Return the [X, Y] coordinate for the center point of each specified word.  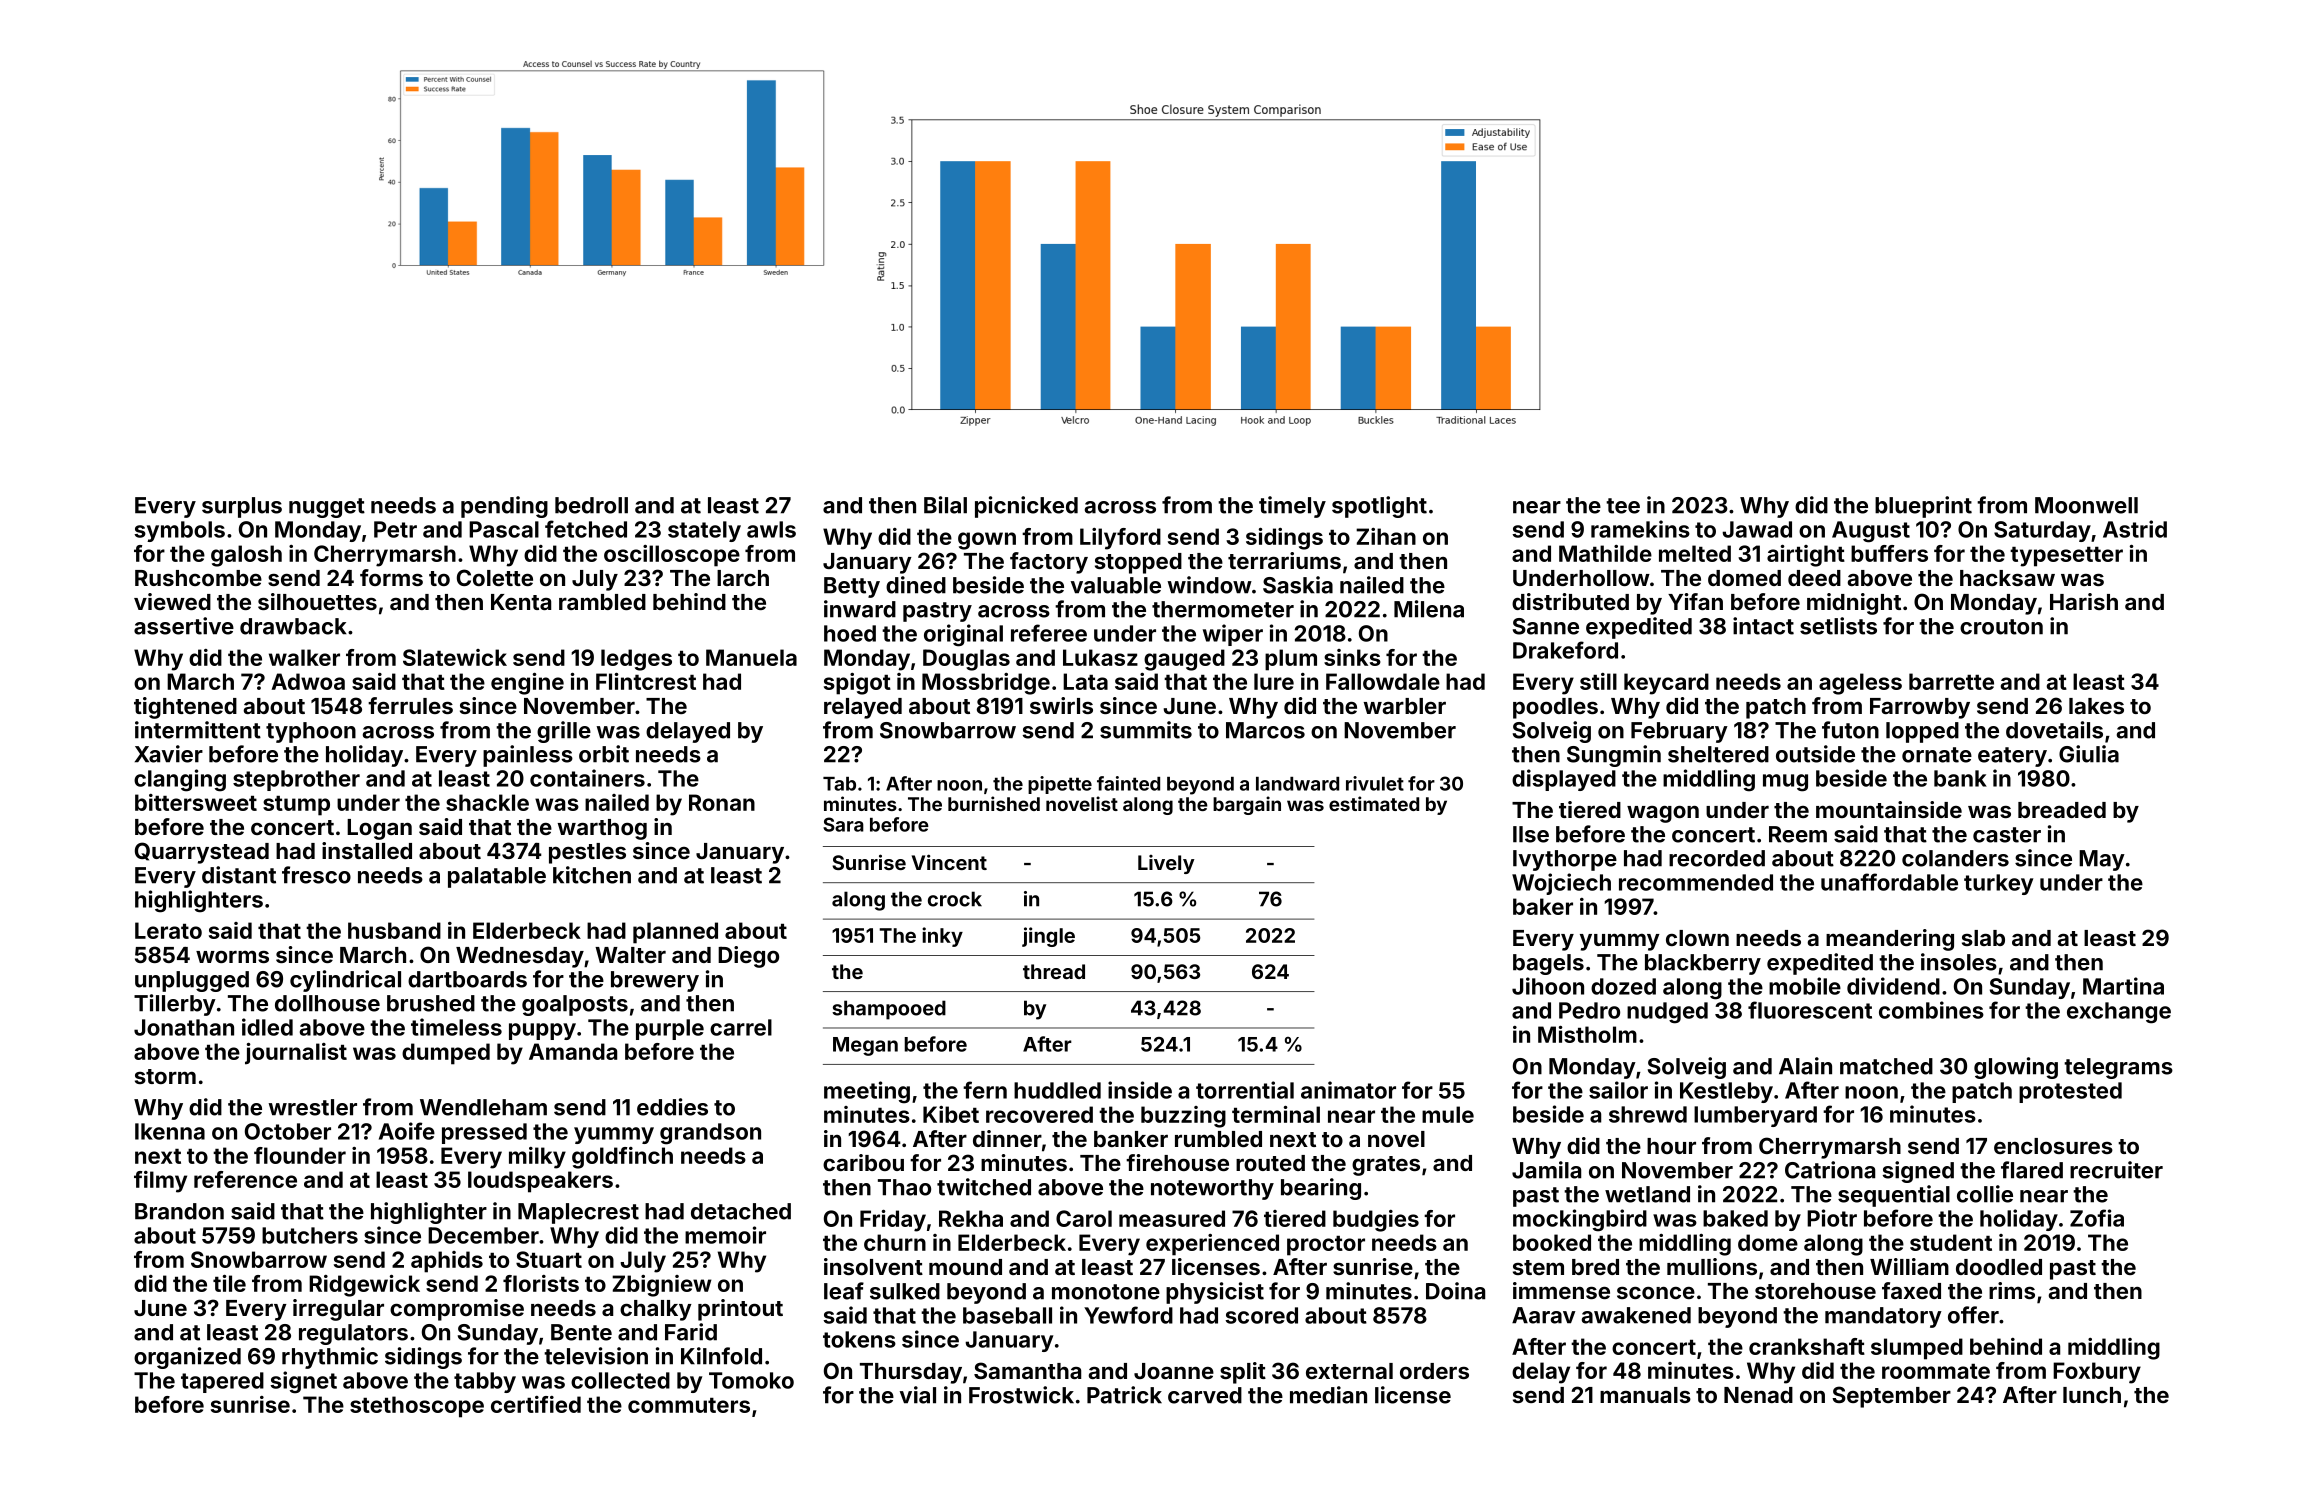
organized [187, 1358]
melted [1695, 553]
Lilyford [1120, 539]
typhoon [311, 732]
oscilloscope [672, 556]
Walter [630, 955]
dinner [1007, 1138]
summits [1146, 730]
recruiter [2116, 1170]
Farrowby [1920, 708]
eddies [672, 1107]
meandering [1890, 940]
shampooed [889, 1010]
